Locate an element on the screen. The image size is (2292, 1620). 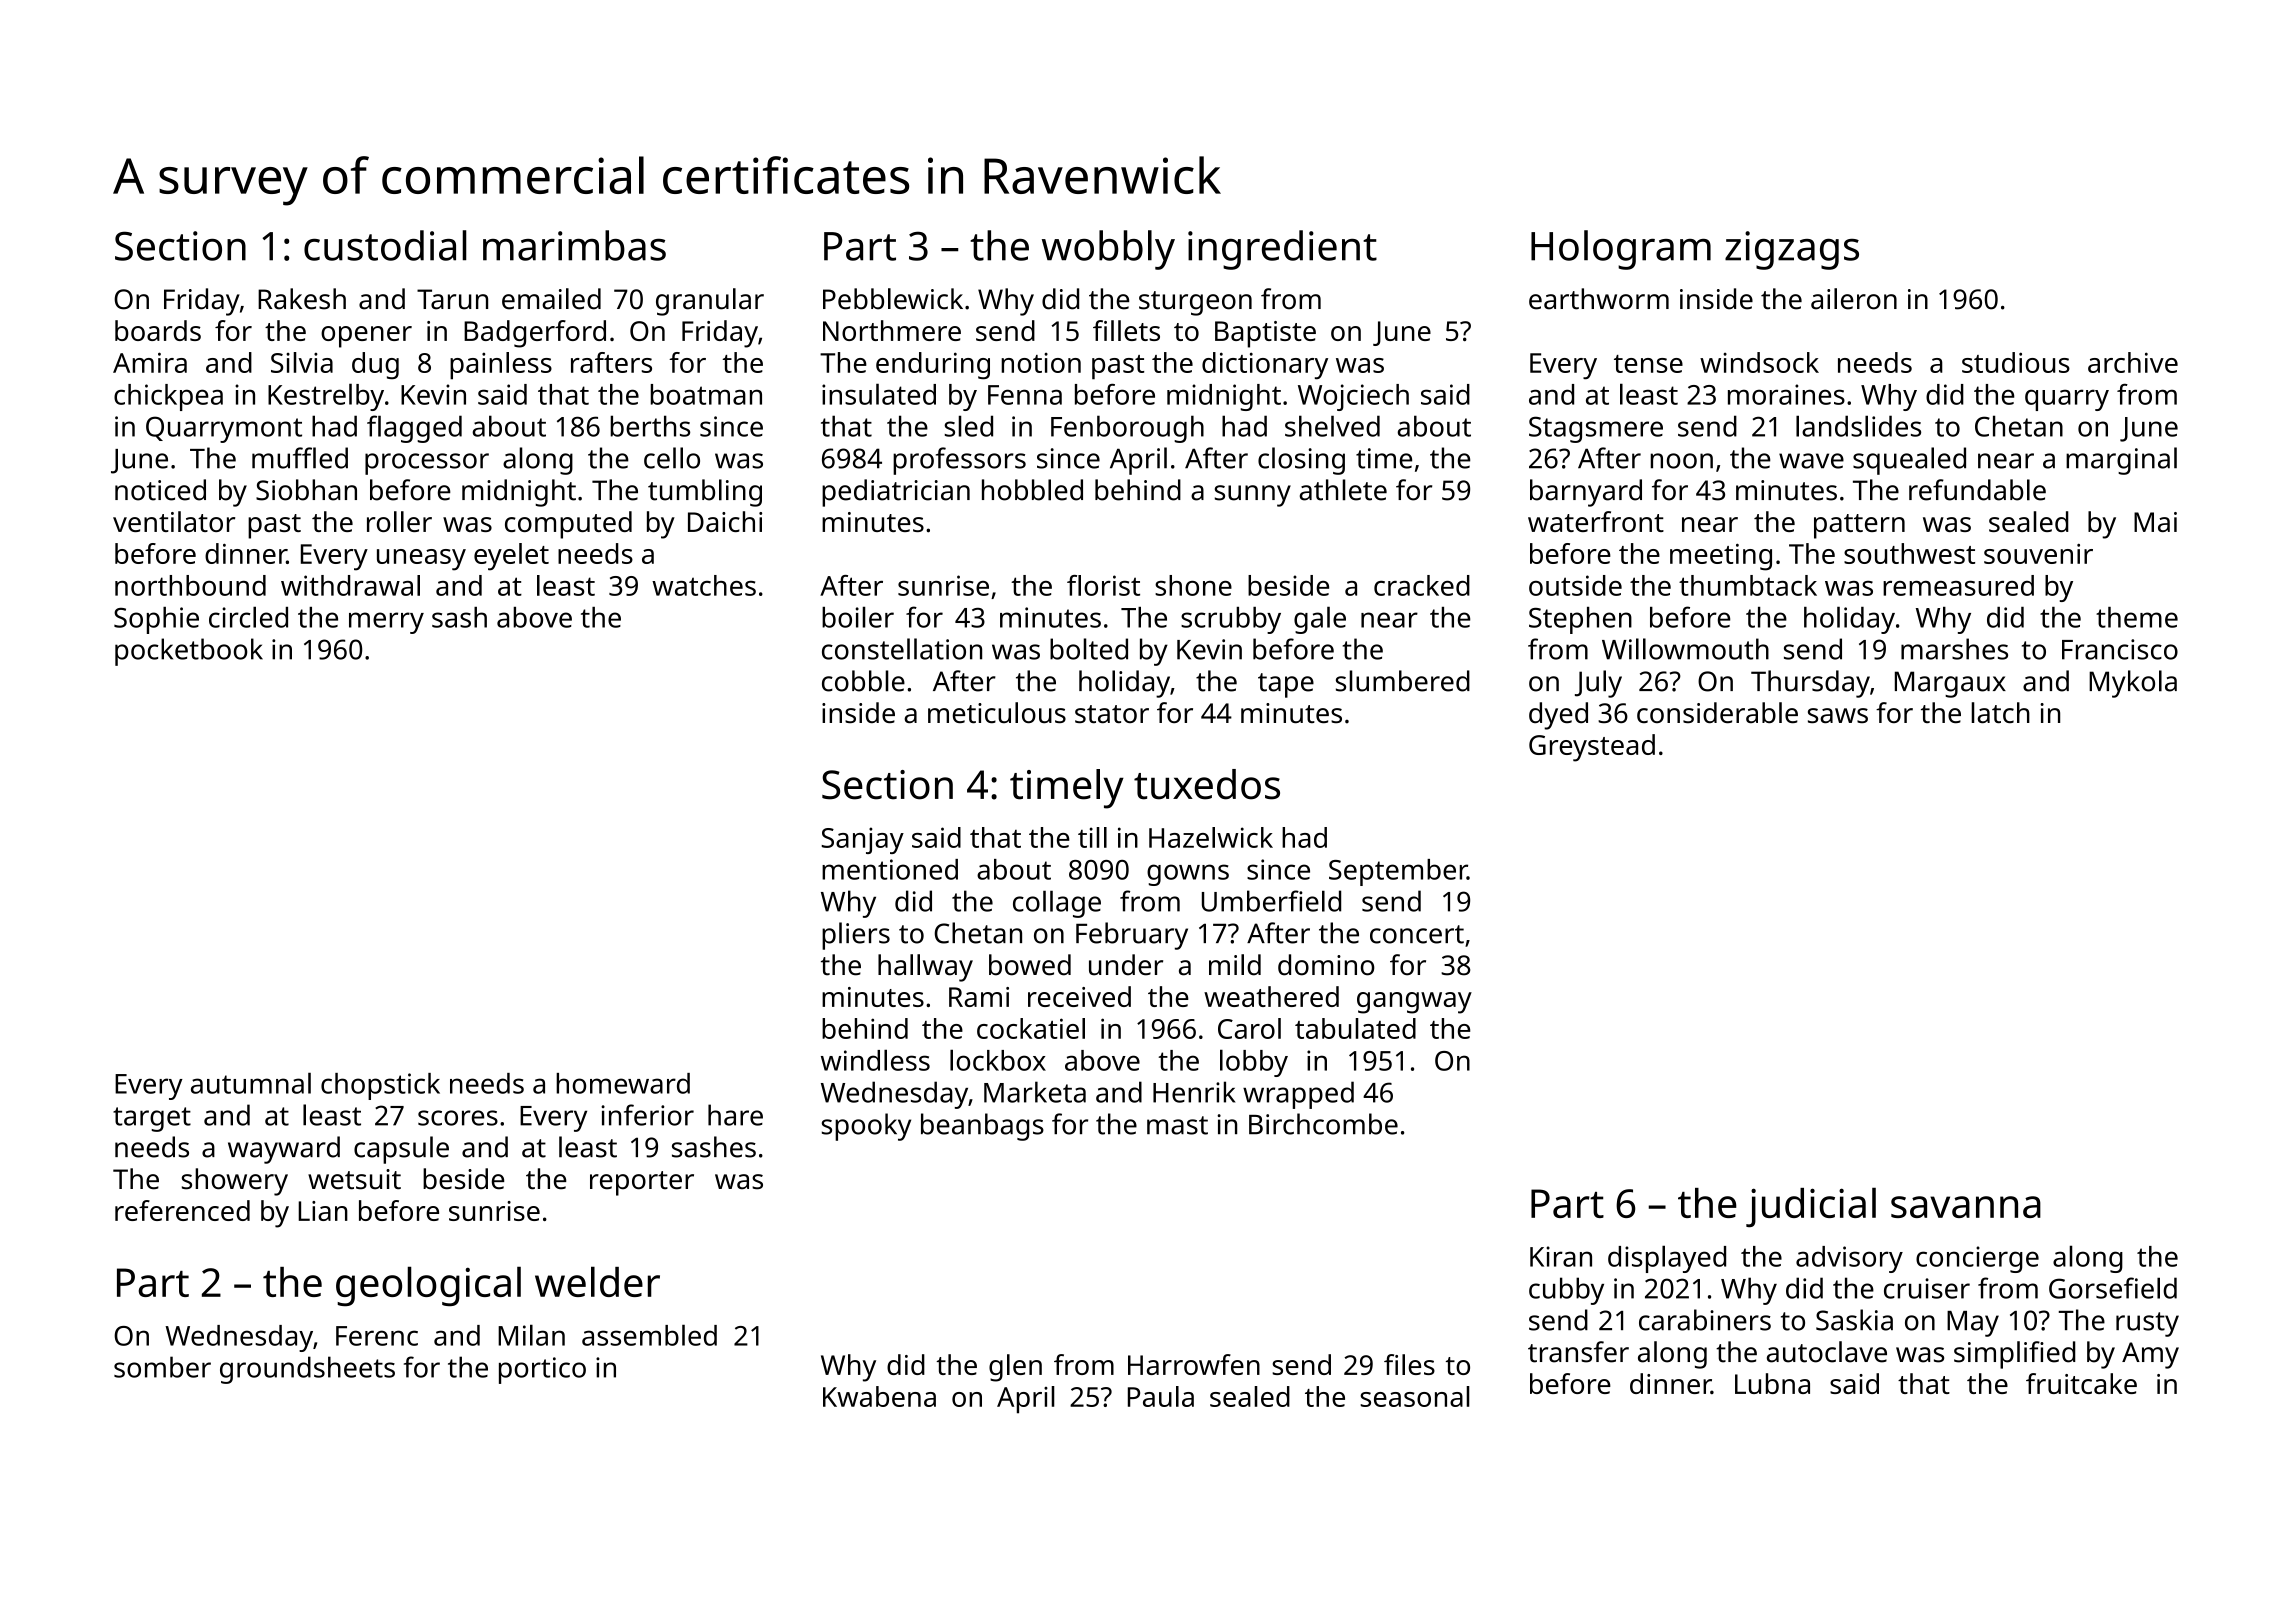
reporter is located at coordinates (642, 1183).
